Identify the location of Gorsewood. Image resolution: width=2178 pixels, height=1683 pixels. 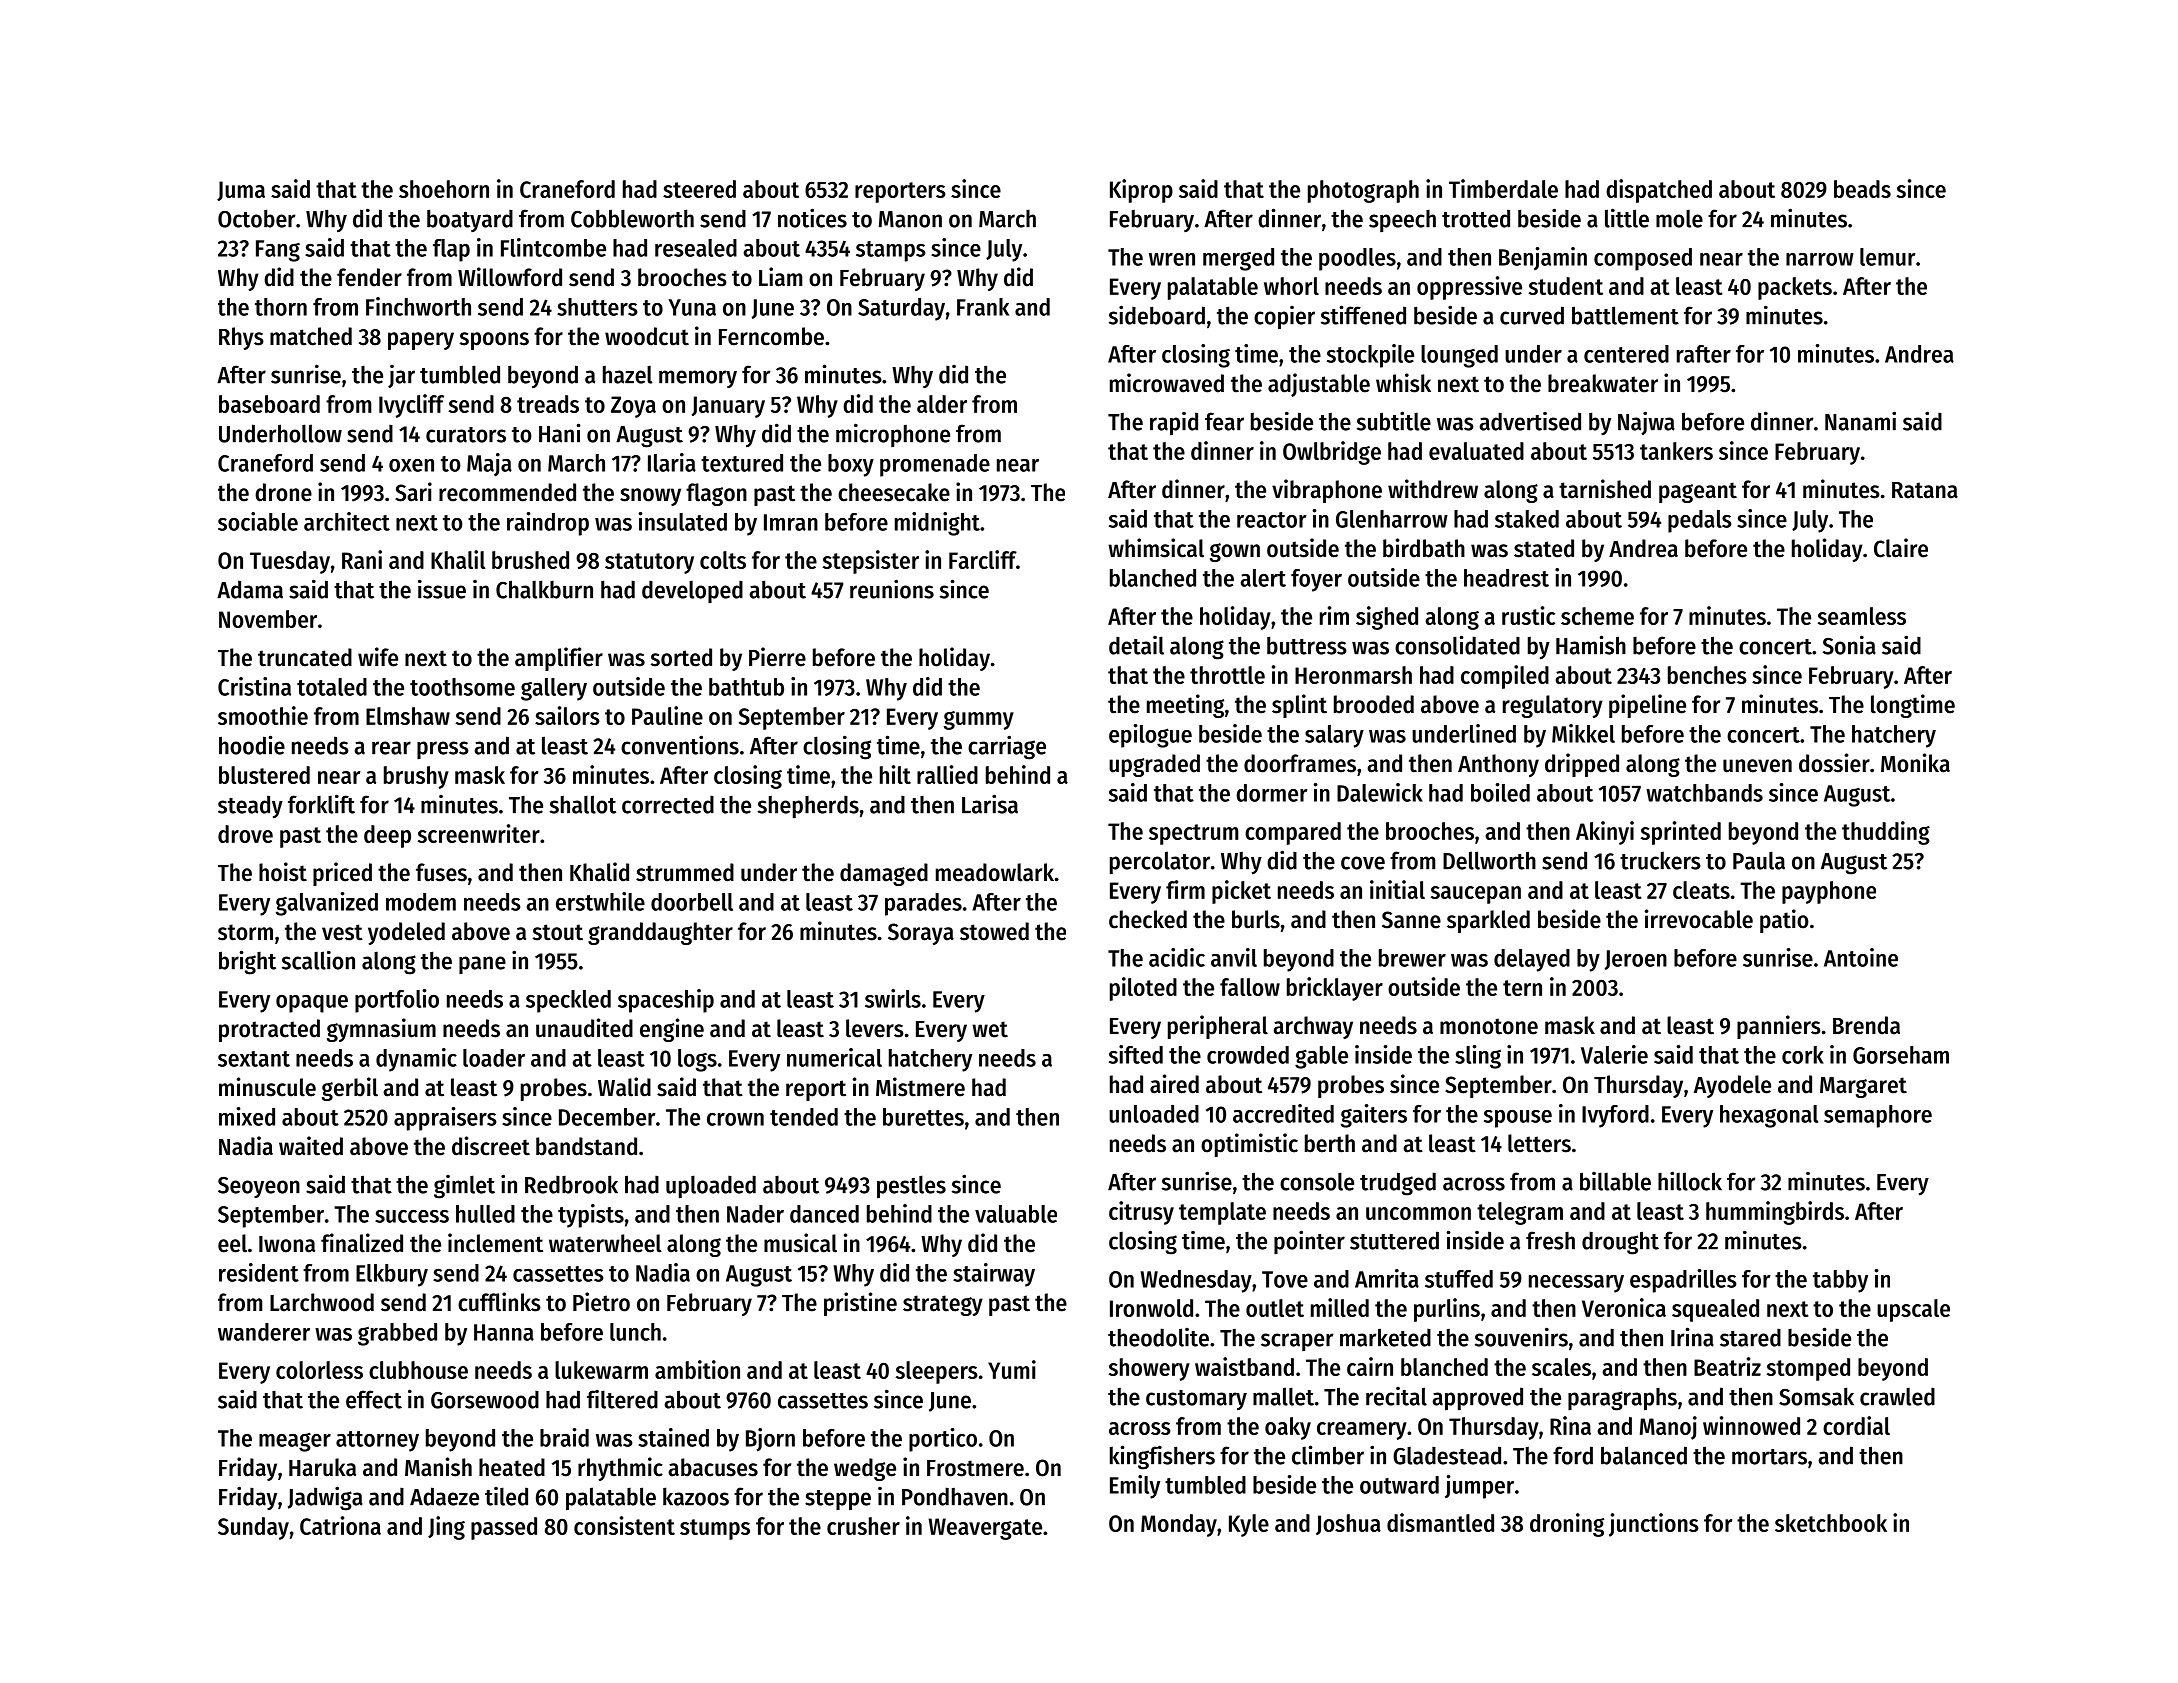
(485, 1399).
